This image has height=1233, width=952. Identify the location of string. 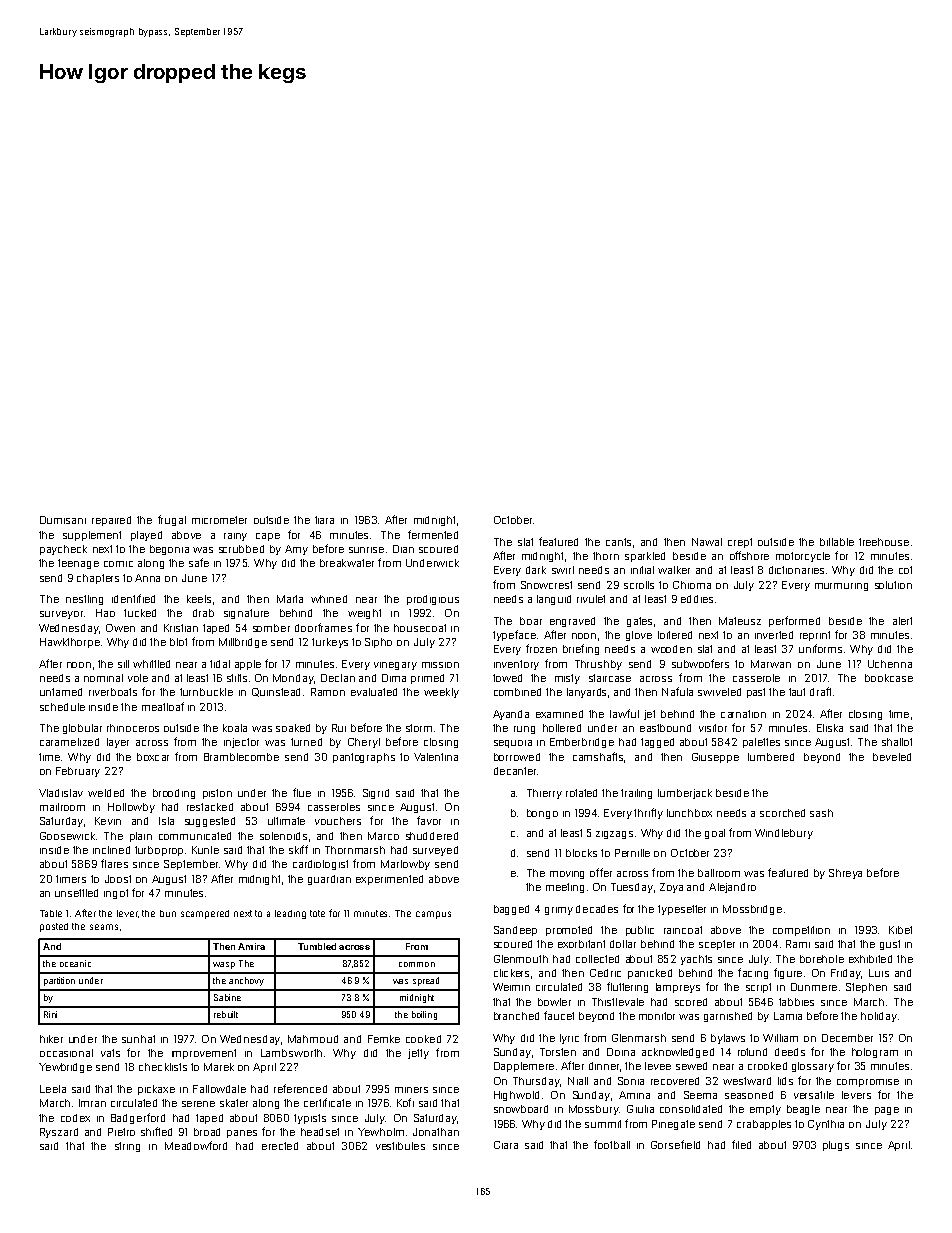
(127, 1147).
